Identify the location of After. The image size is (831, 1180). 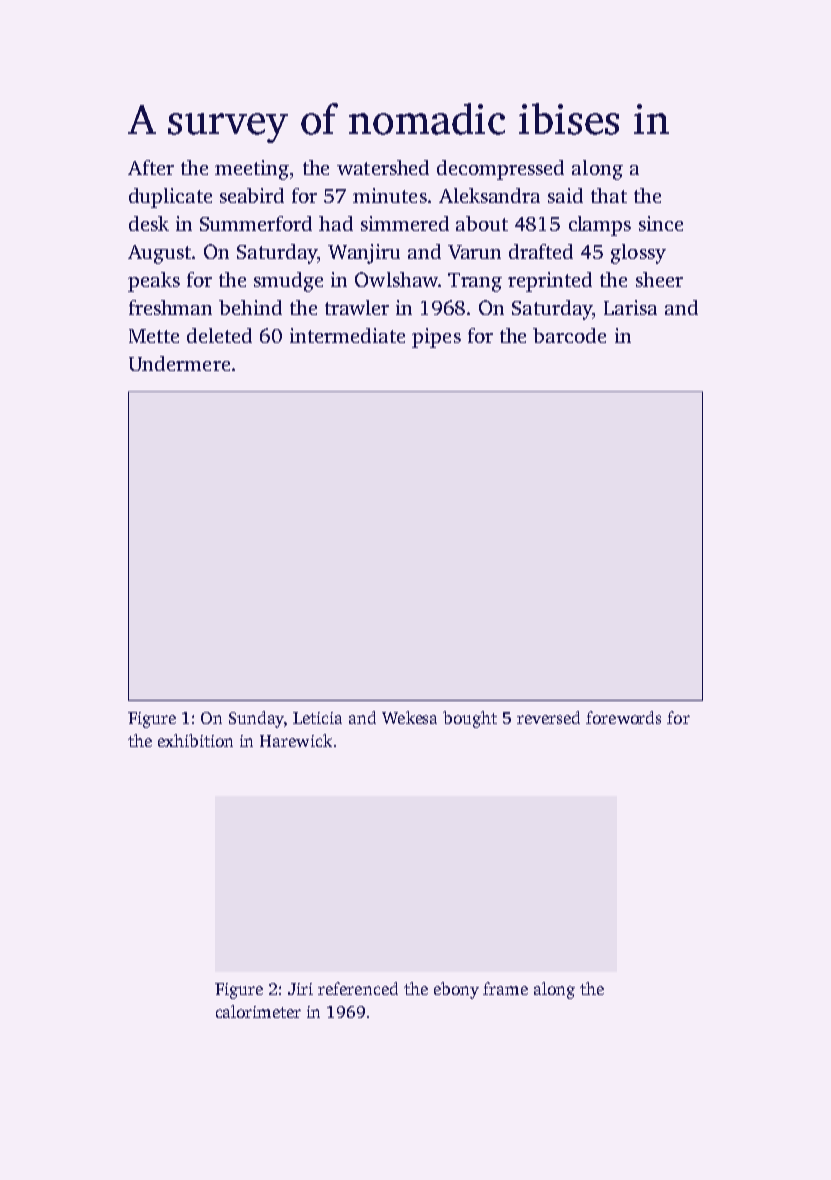
(151, 167).
